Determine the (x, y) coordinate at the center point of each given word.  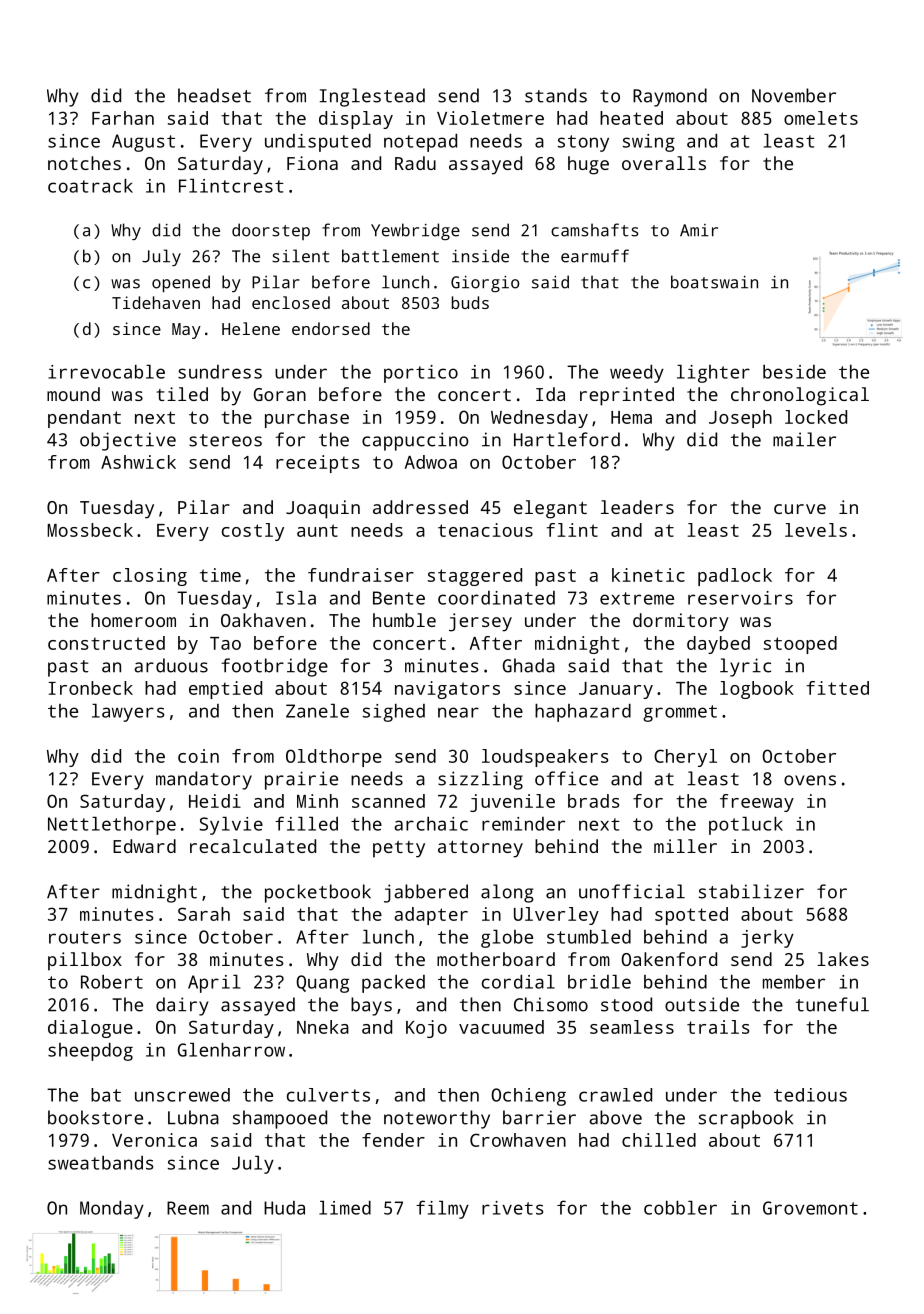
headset (214, 95)
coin (198, 756)
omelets (821, 118)
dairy (182, 1006)
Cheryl (685, 758)
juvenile (512, 803)
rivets (512, 1208)
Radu (415, 163)
